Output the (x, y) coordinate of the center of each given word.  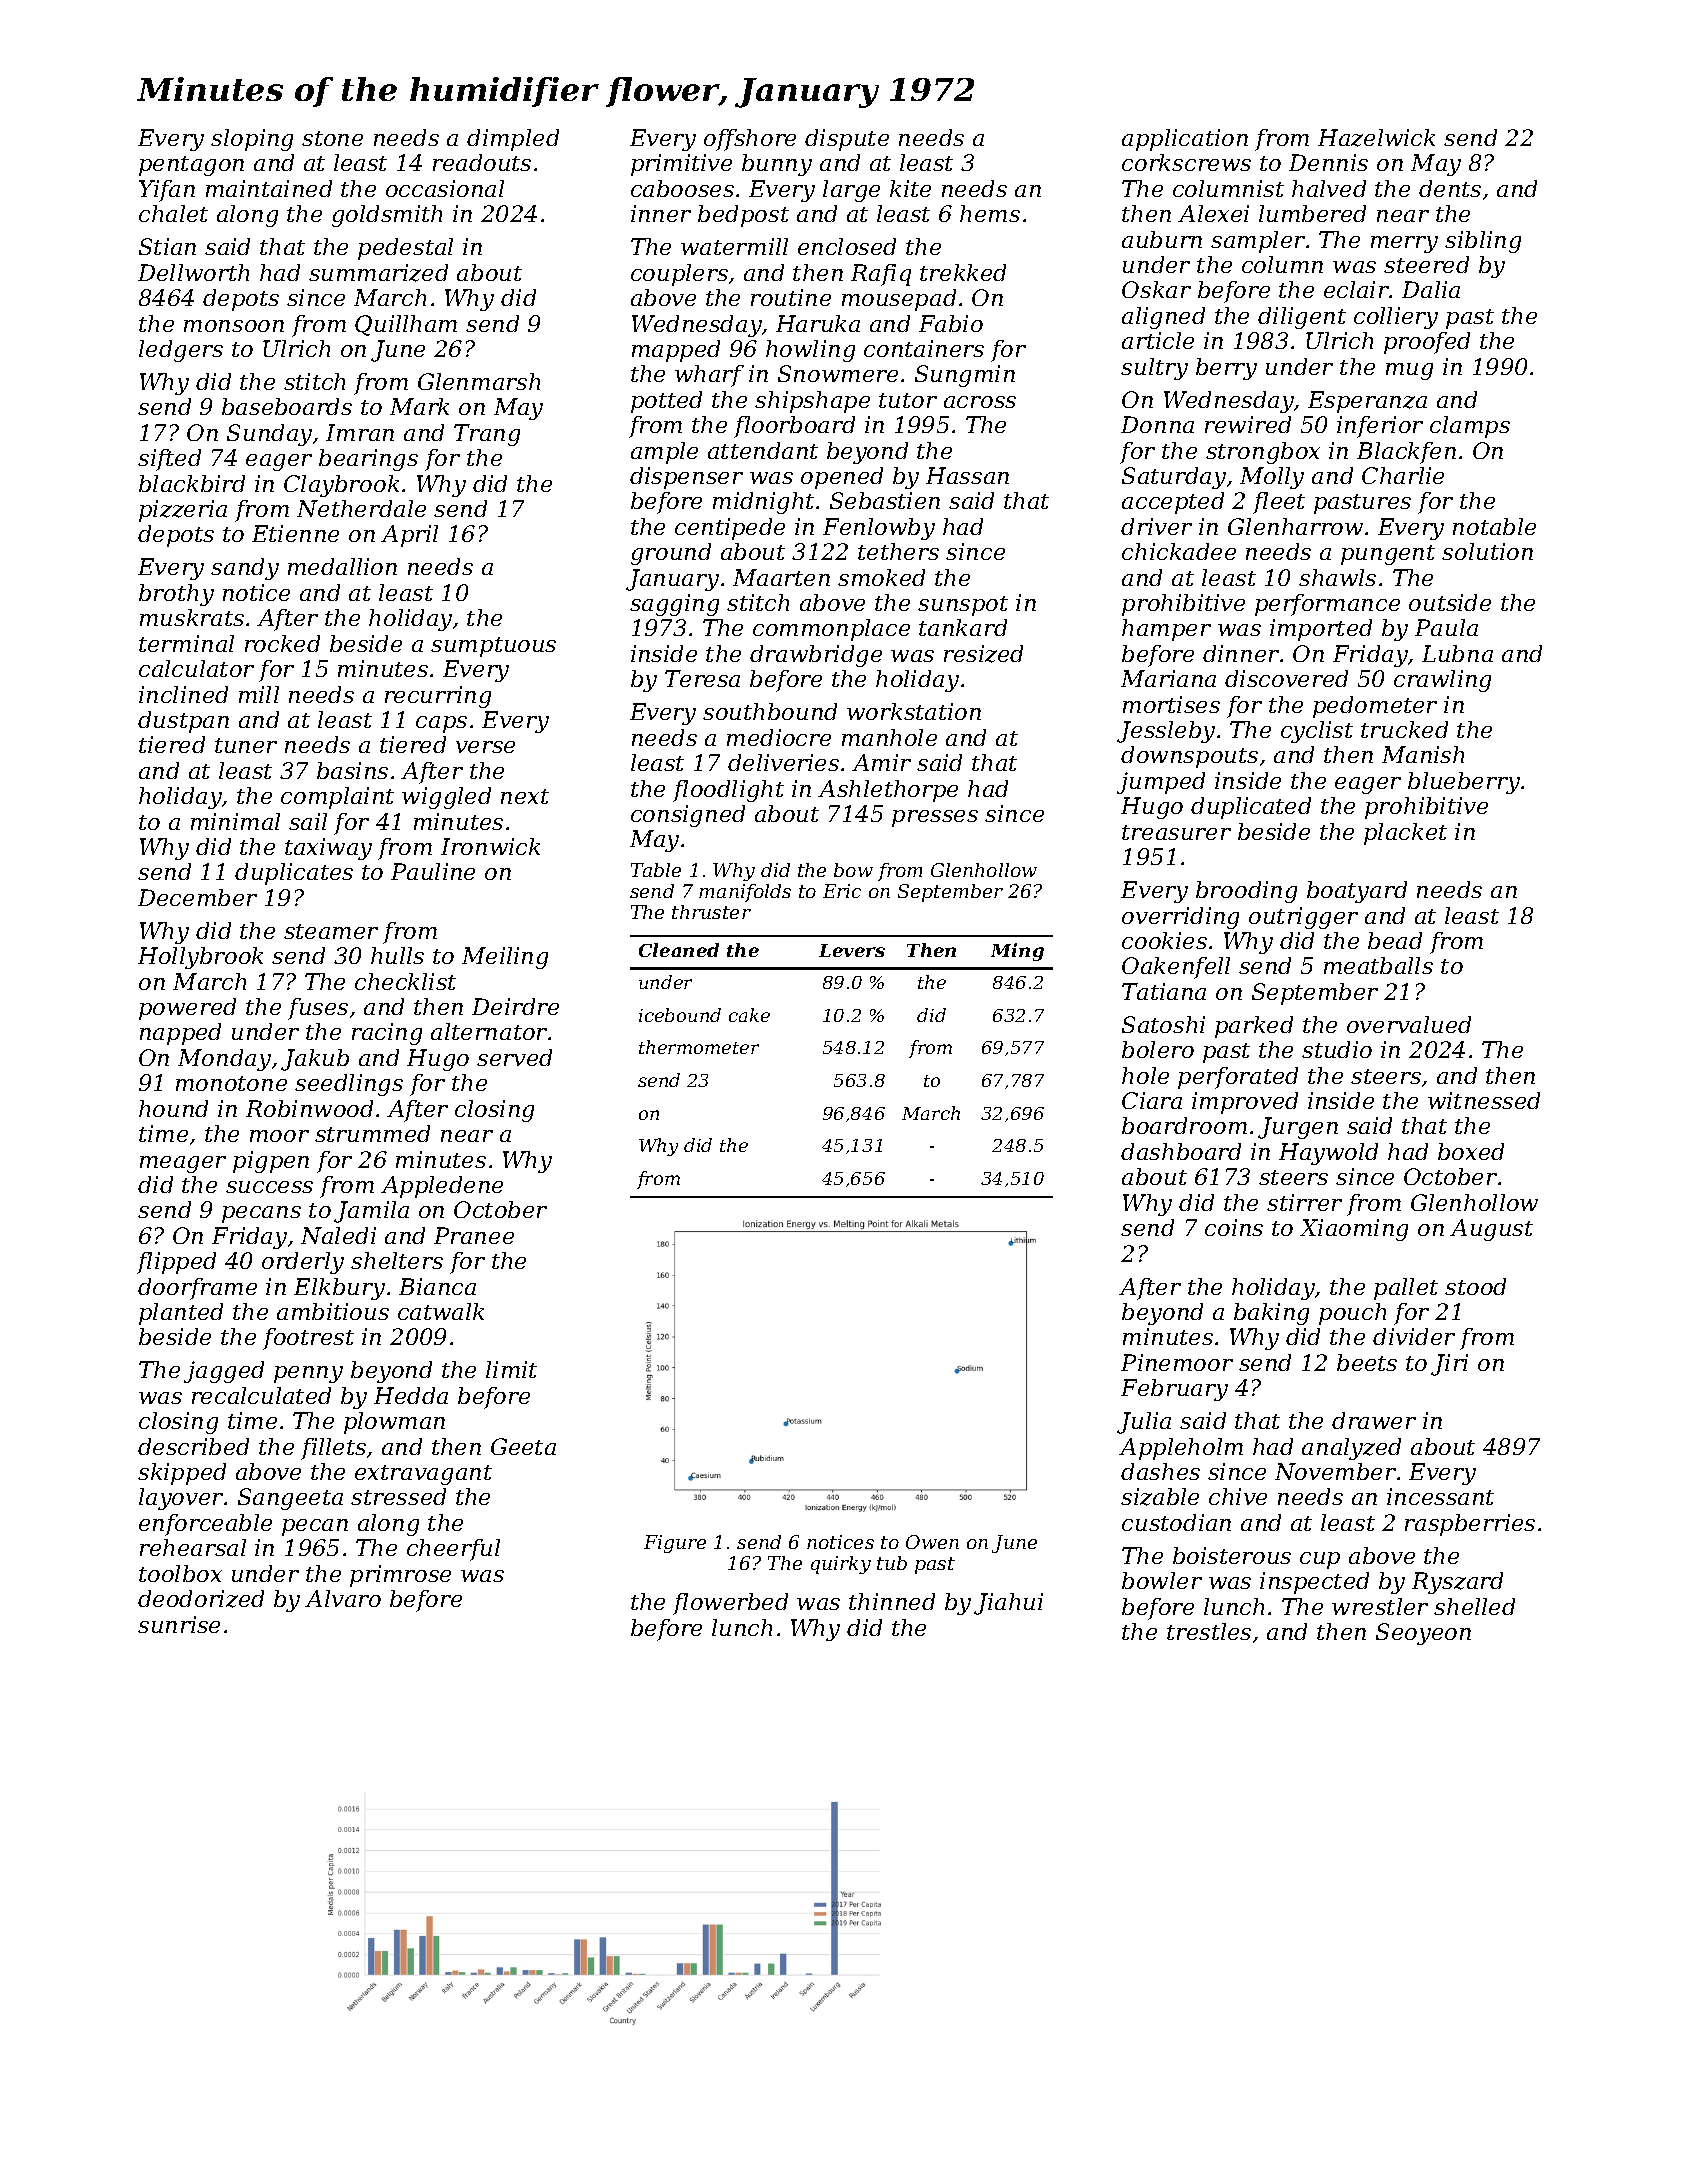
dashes (1160, 1471)
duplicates (294, 874)
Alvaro (343, 1598)
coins (1234, 1227)
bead (1395, 940)
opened (842, 478)
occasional (445, 188)
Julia (1144, 1423)
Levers (852, 950)
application (1185, 140)
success (269, 1187)
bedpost (743, 216)
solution (1487, 551)
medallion (342, 566)
